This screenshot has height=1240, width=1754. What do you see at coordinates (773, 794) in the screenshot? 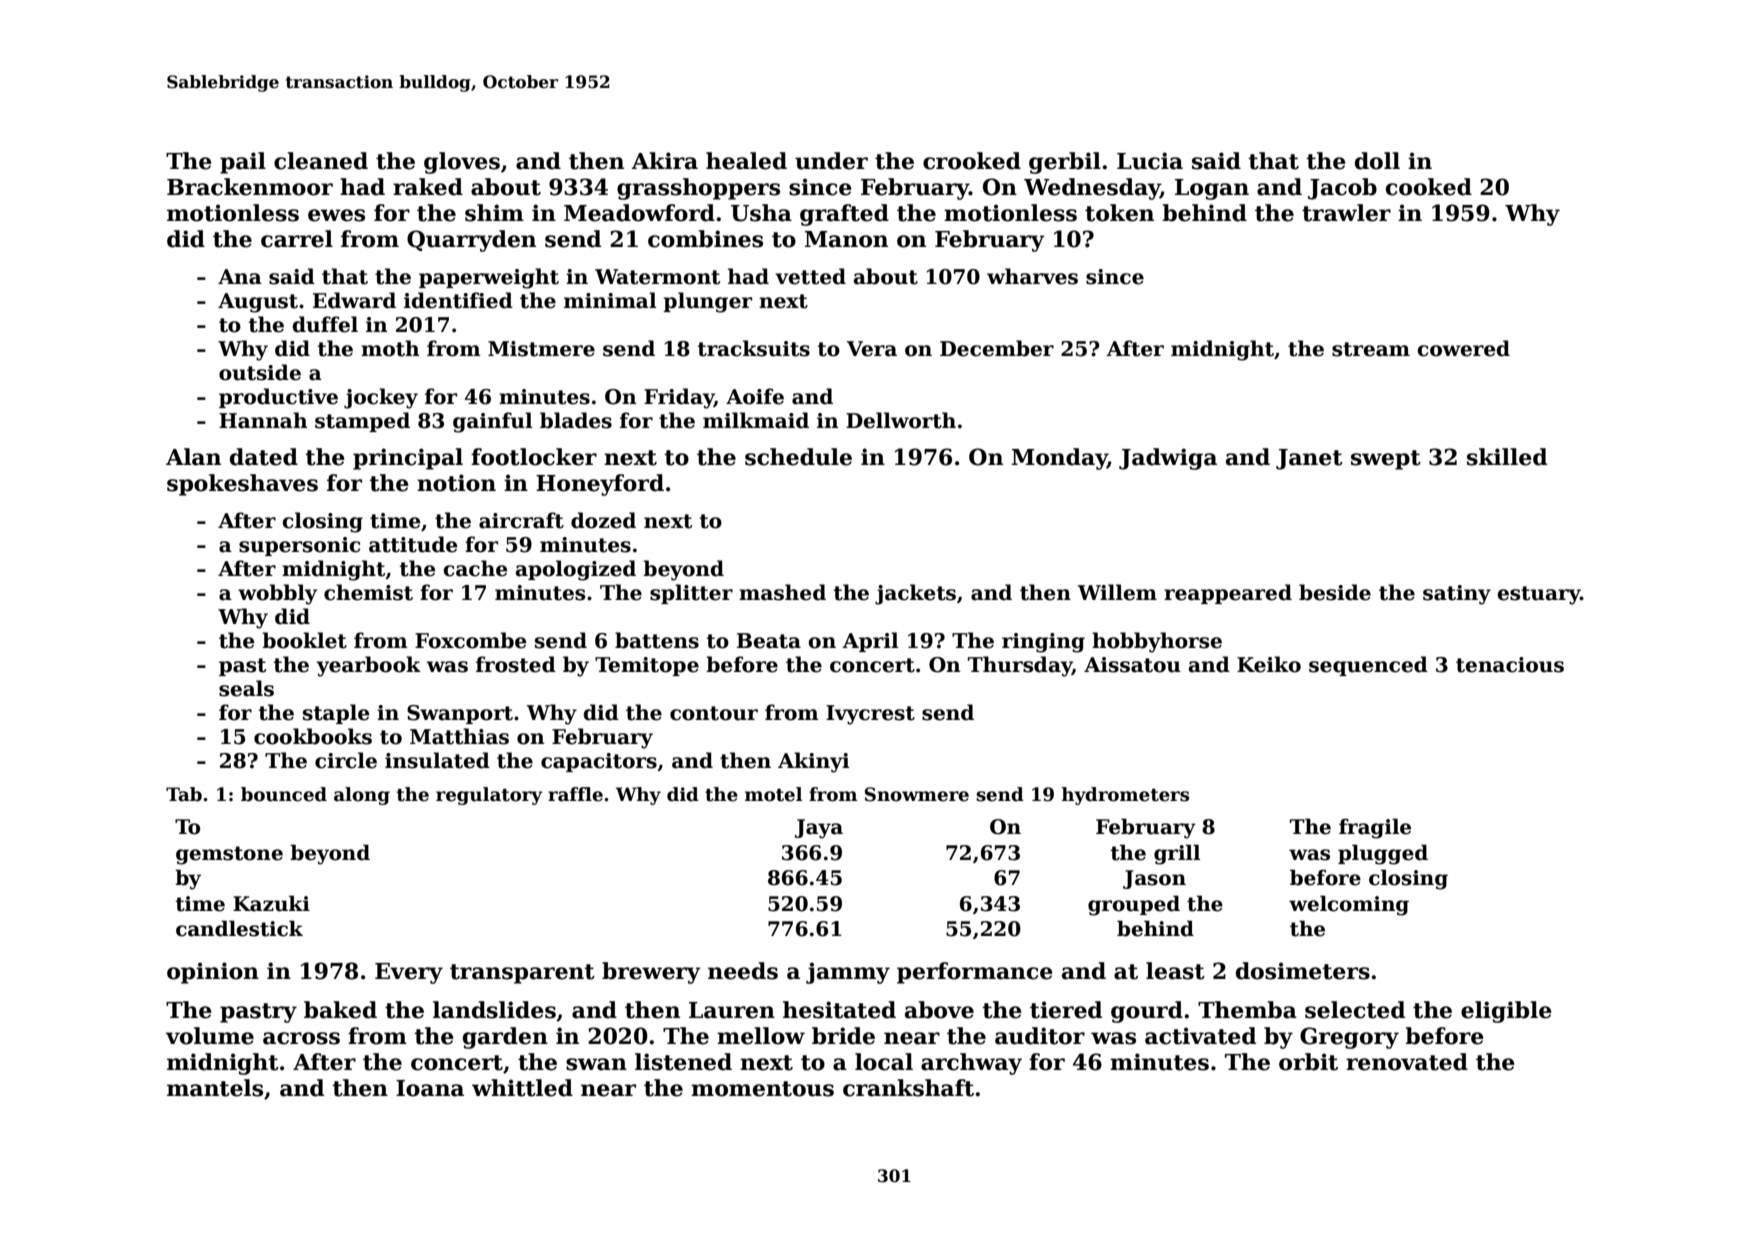
I see `motel` at bounding box center [773, 794].
